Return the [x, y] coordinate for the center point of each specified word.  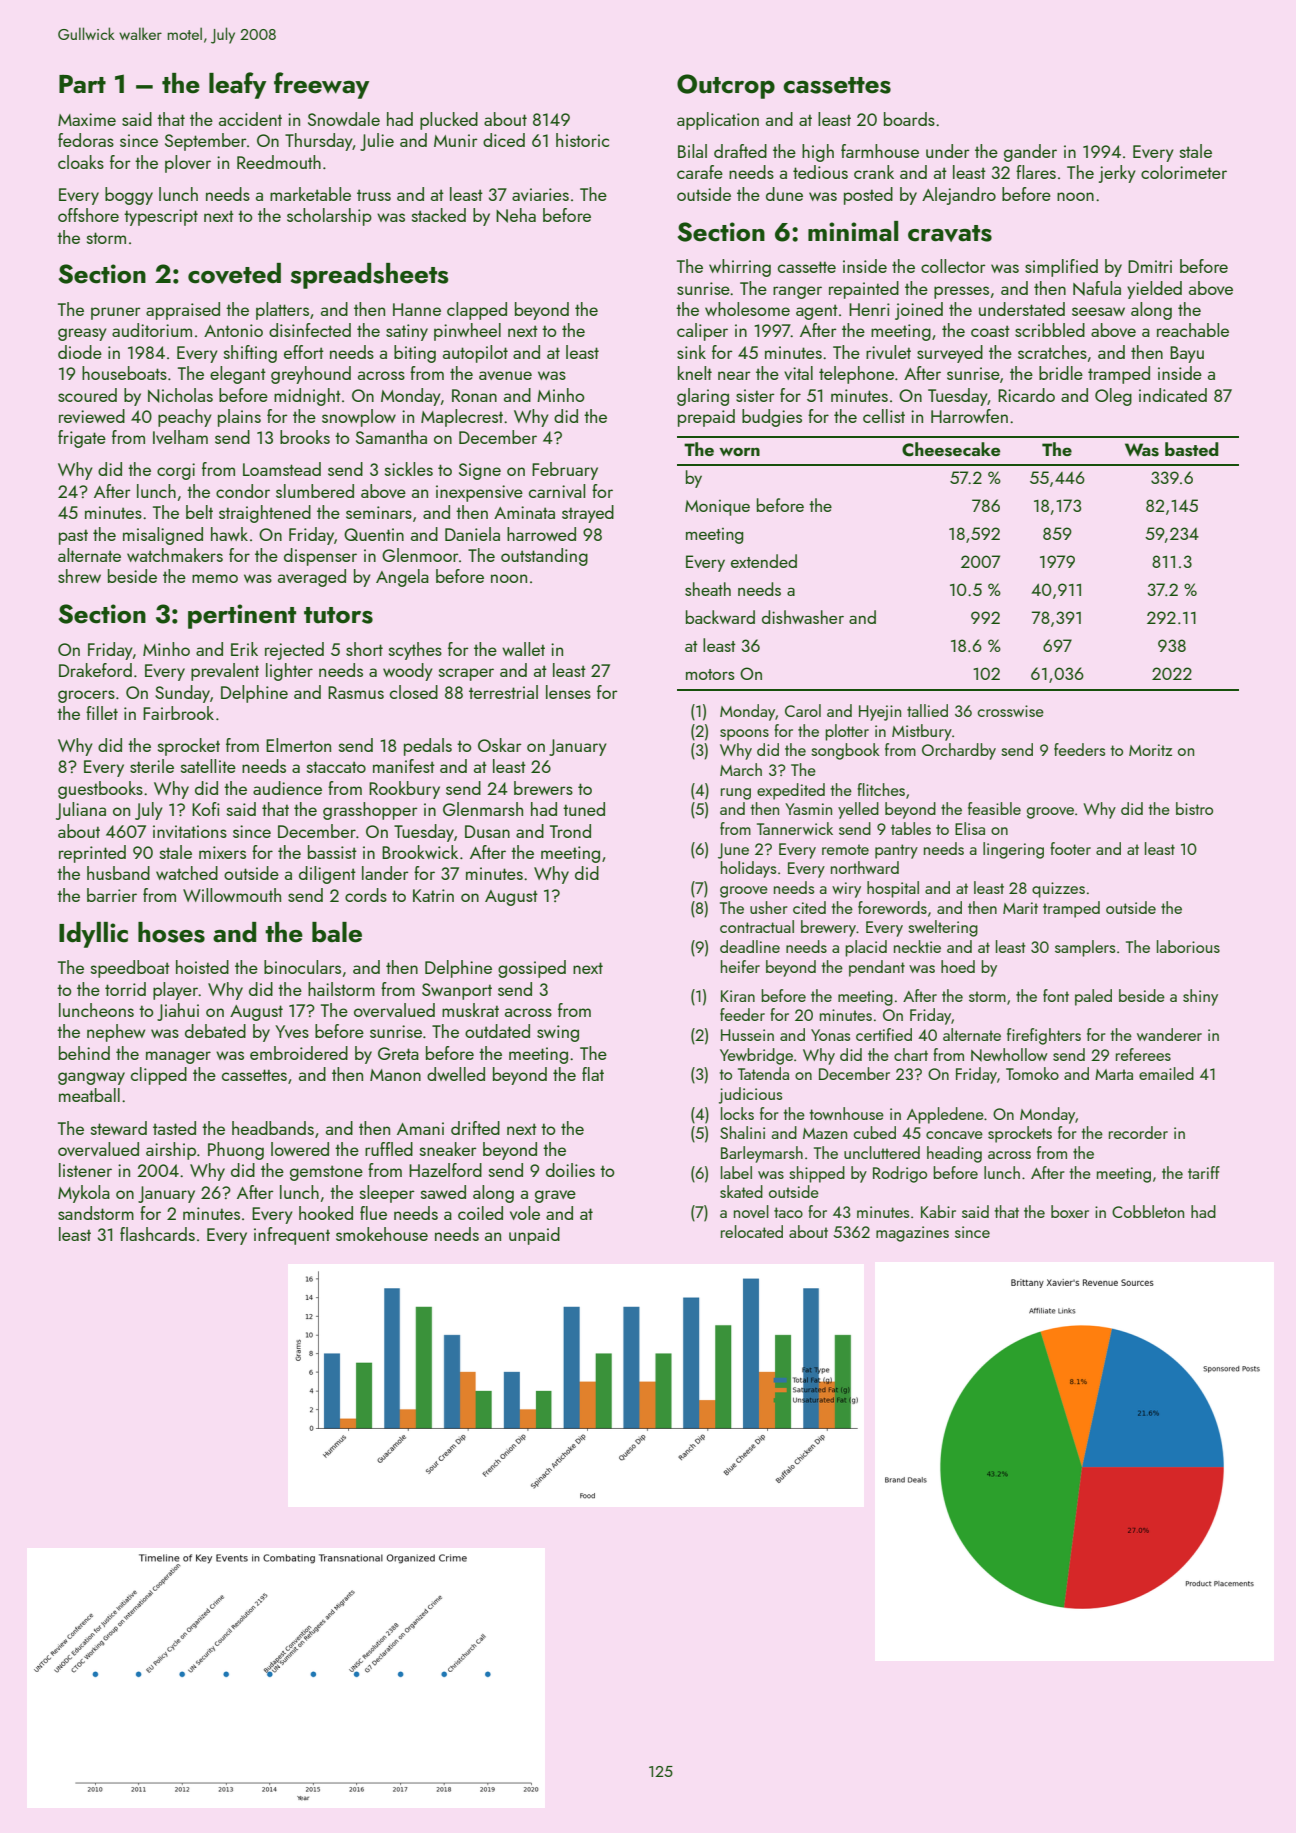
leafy [237, 85]
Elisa [970, 828]
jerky [1117, 174]
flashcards [157, 1234]
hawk [229, 534]
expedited [791, 791]
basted [1192, 449]
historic [582, 140]
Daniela [472, 534]
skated [741, 1191]
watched [187, 873]
